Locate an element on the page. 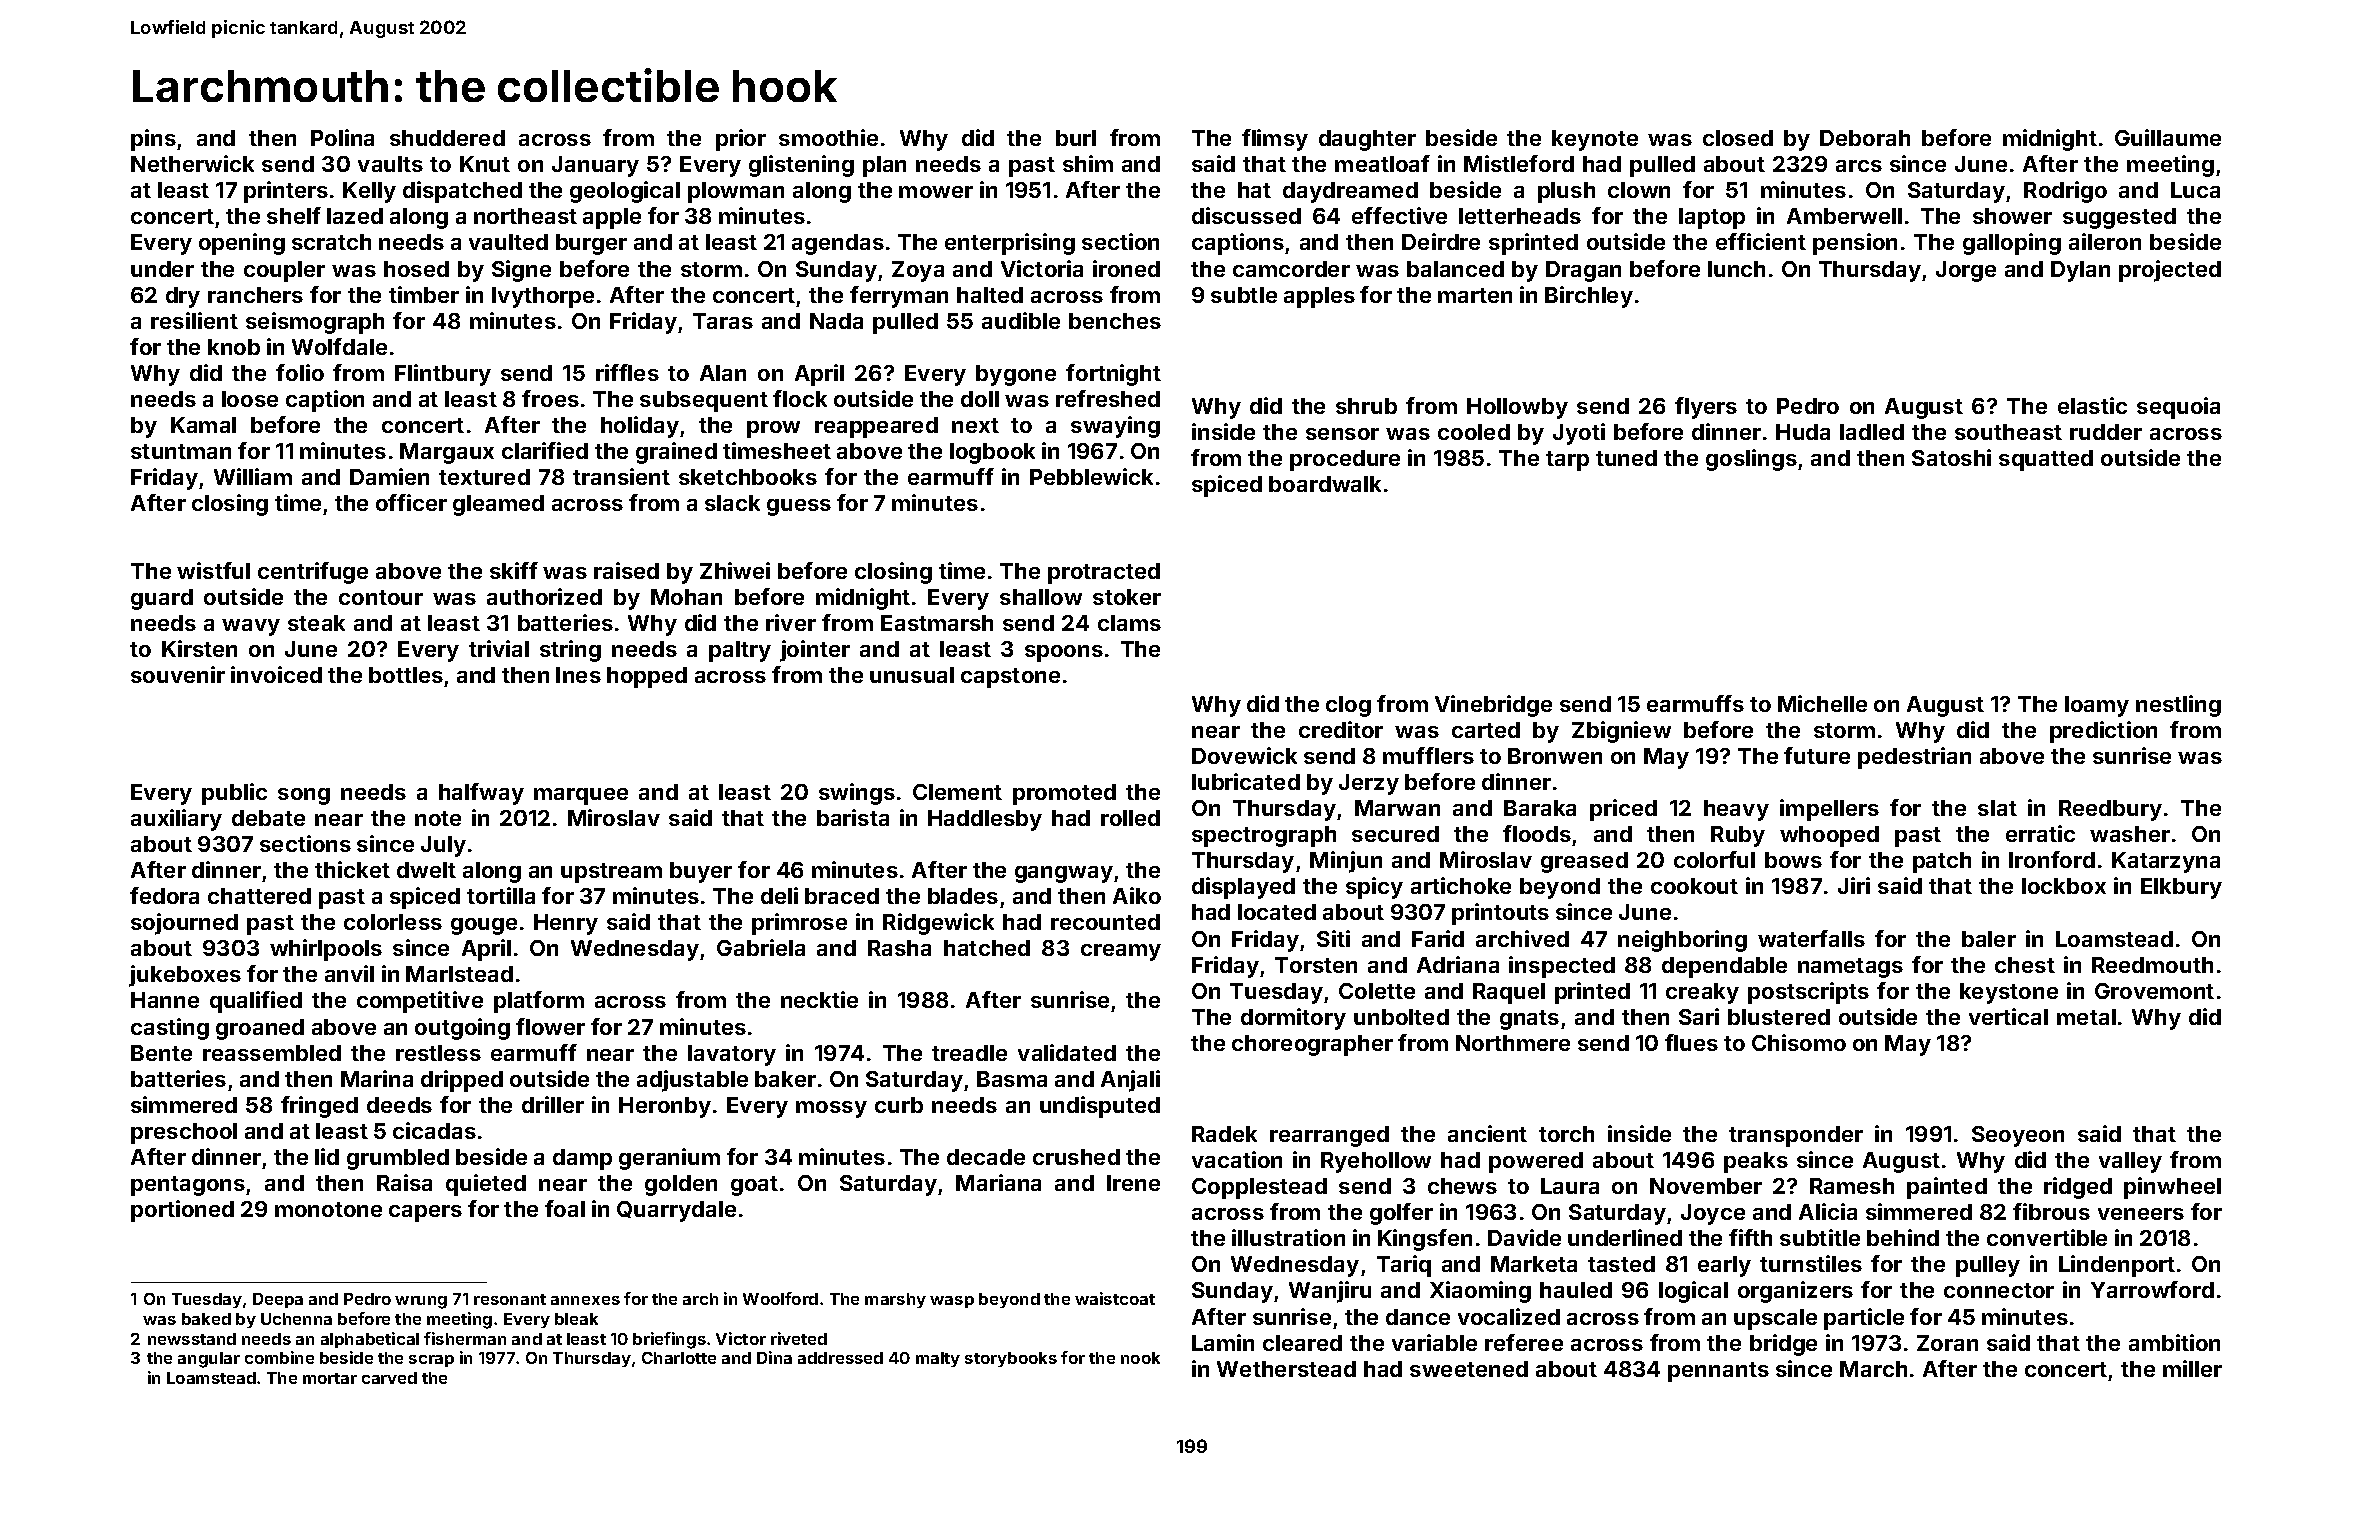 The image size is (2353, 1523). bottles is located at coordinates (406, 675).
